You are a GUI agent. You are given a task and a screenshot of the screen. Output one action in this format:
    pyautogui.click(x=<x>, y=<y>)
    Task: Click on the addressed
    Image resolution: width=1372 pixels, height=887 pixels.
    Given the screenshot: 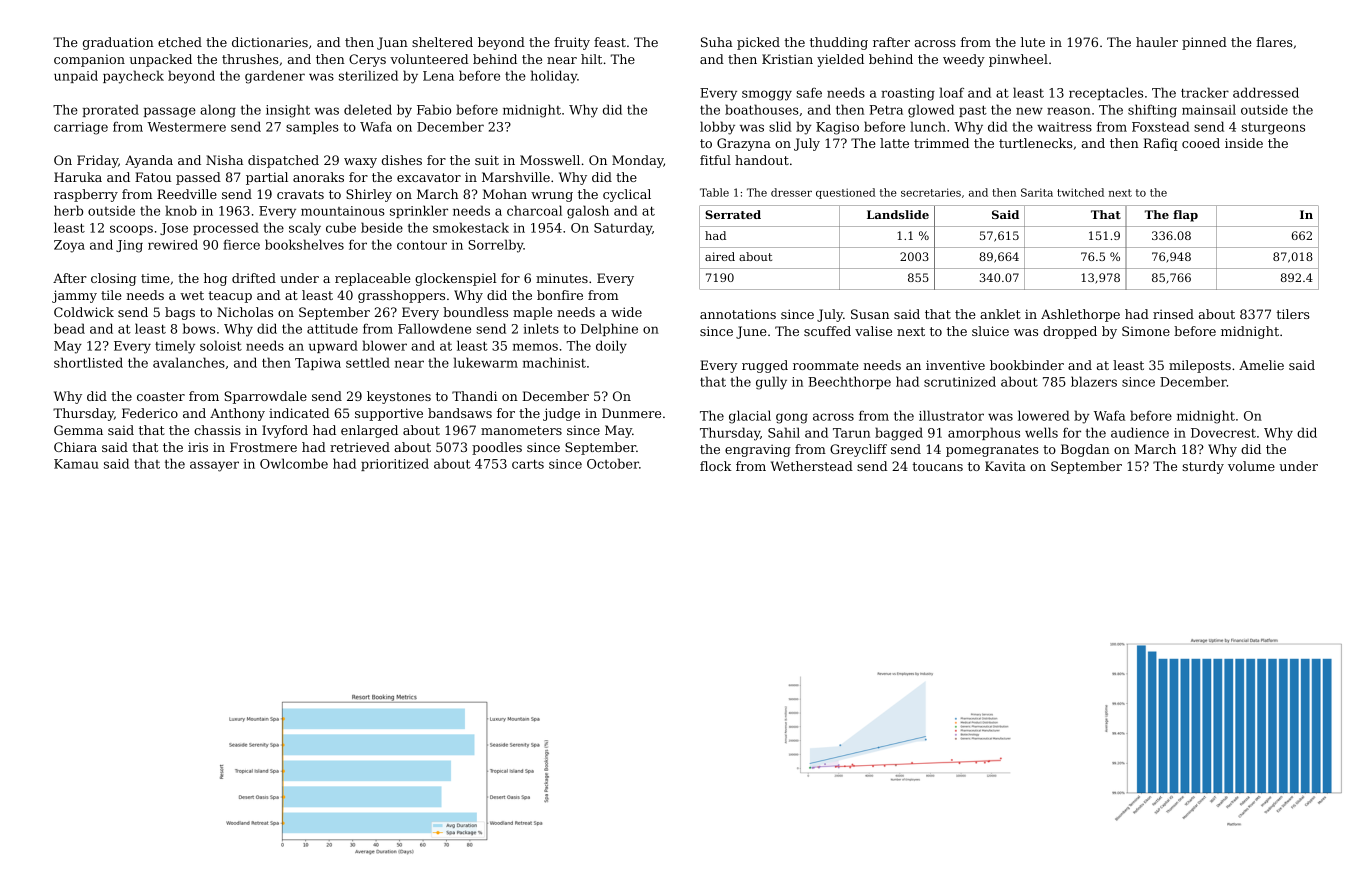 What is the action you would take?
    pyautogui.click(x=1266, y=92)
